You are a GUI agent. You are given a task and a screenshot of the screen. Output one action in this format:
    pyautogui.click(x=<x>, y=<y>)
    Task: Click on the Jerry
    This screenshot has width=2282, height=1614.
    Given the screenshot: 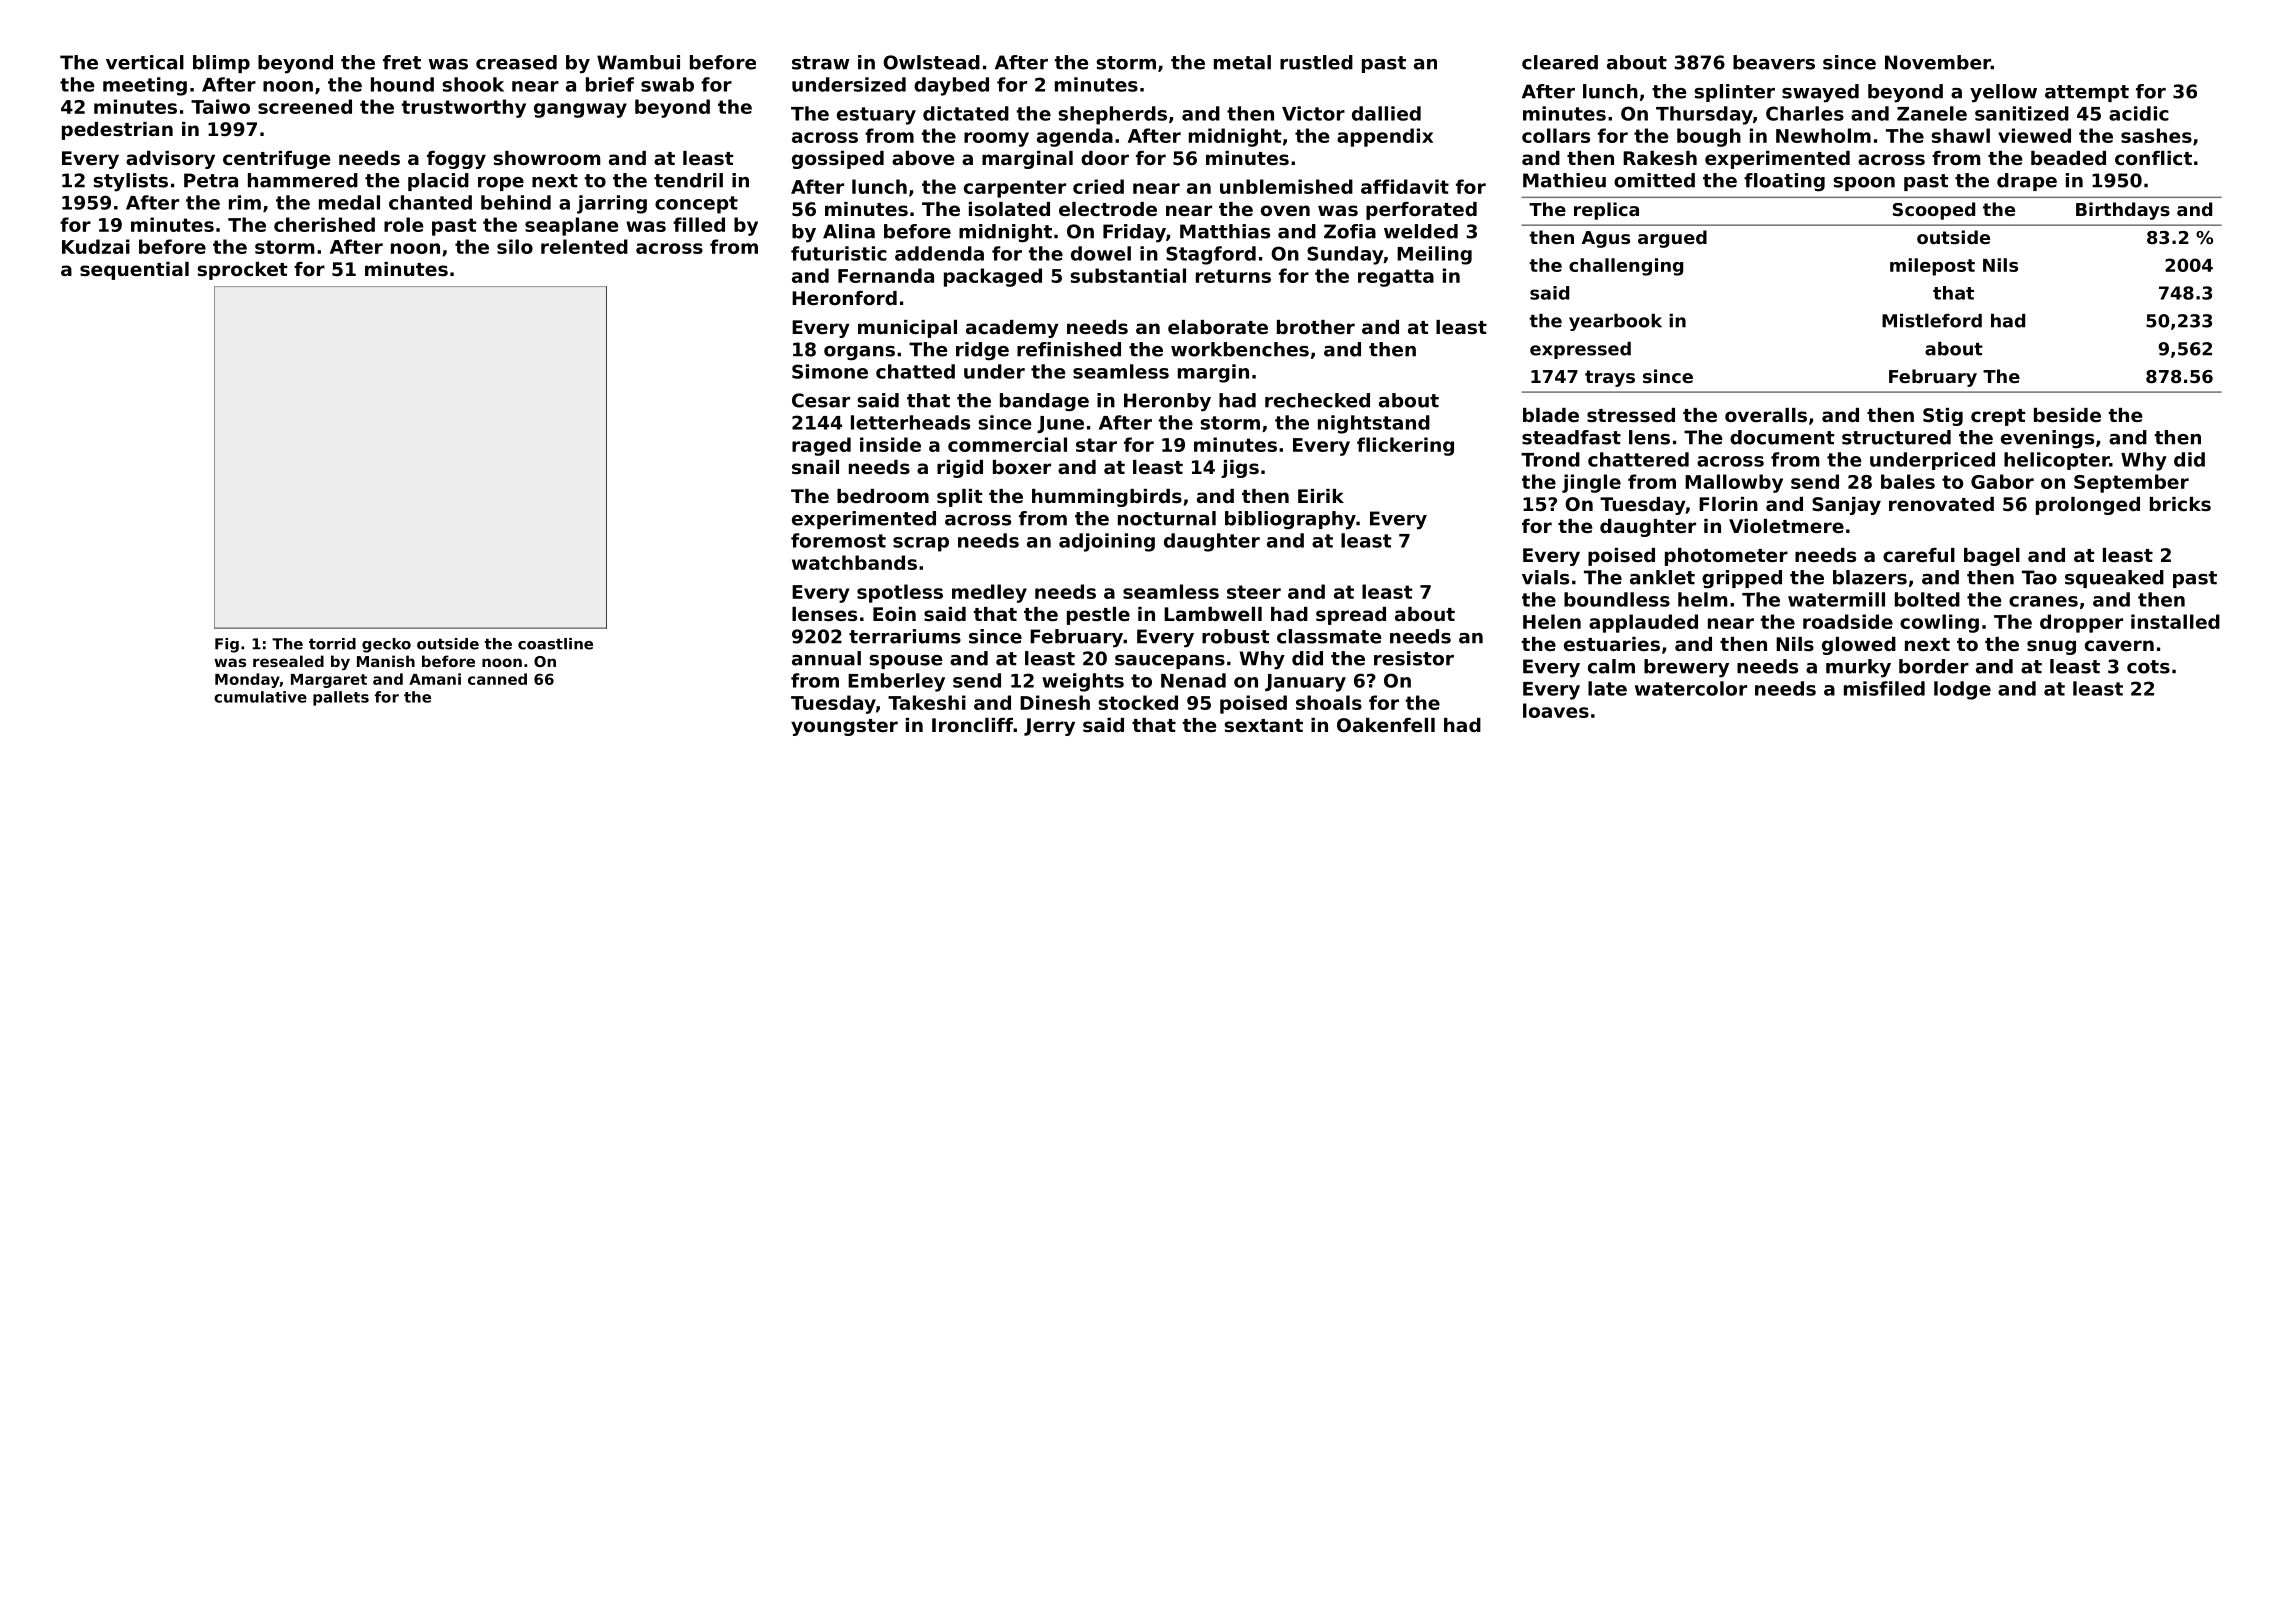 What is the action you would take?
    pyautogui.click(x=1049, y=727)
